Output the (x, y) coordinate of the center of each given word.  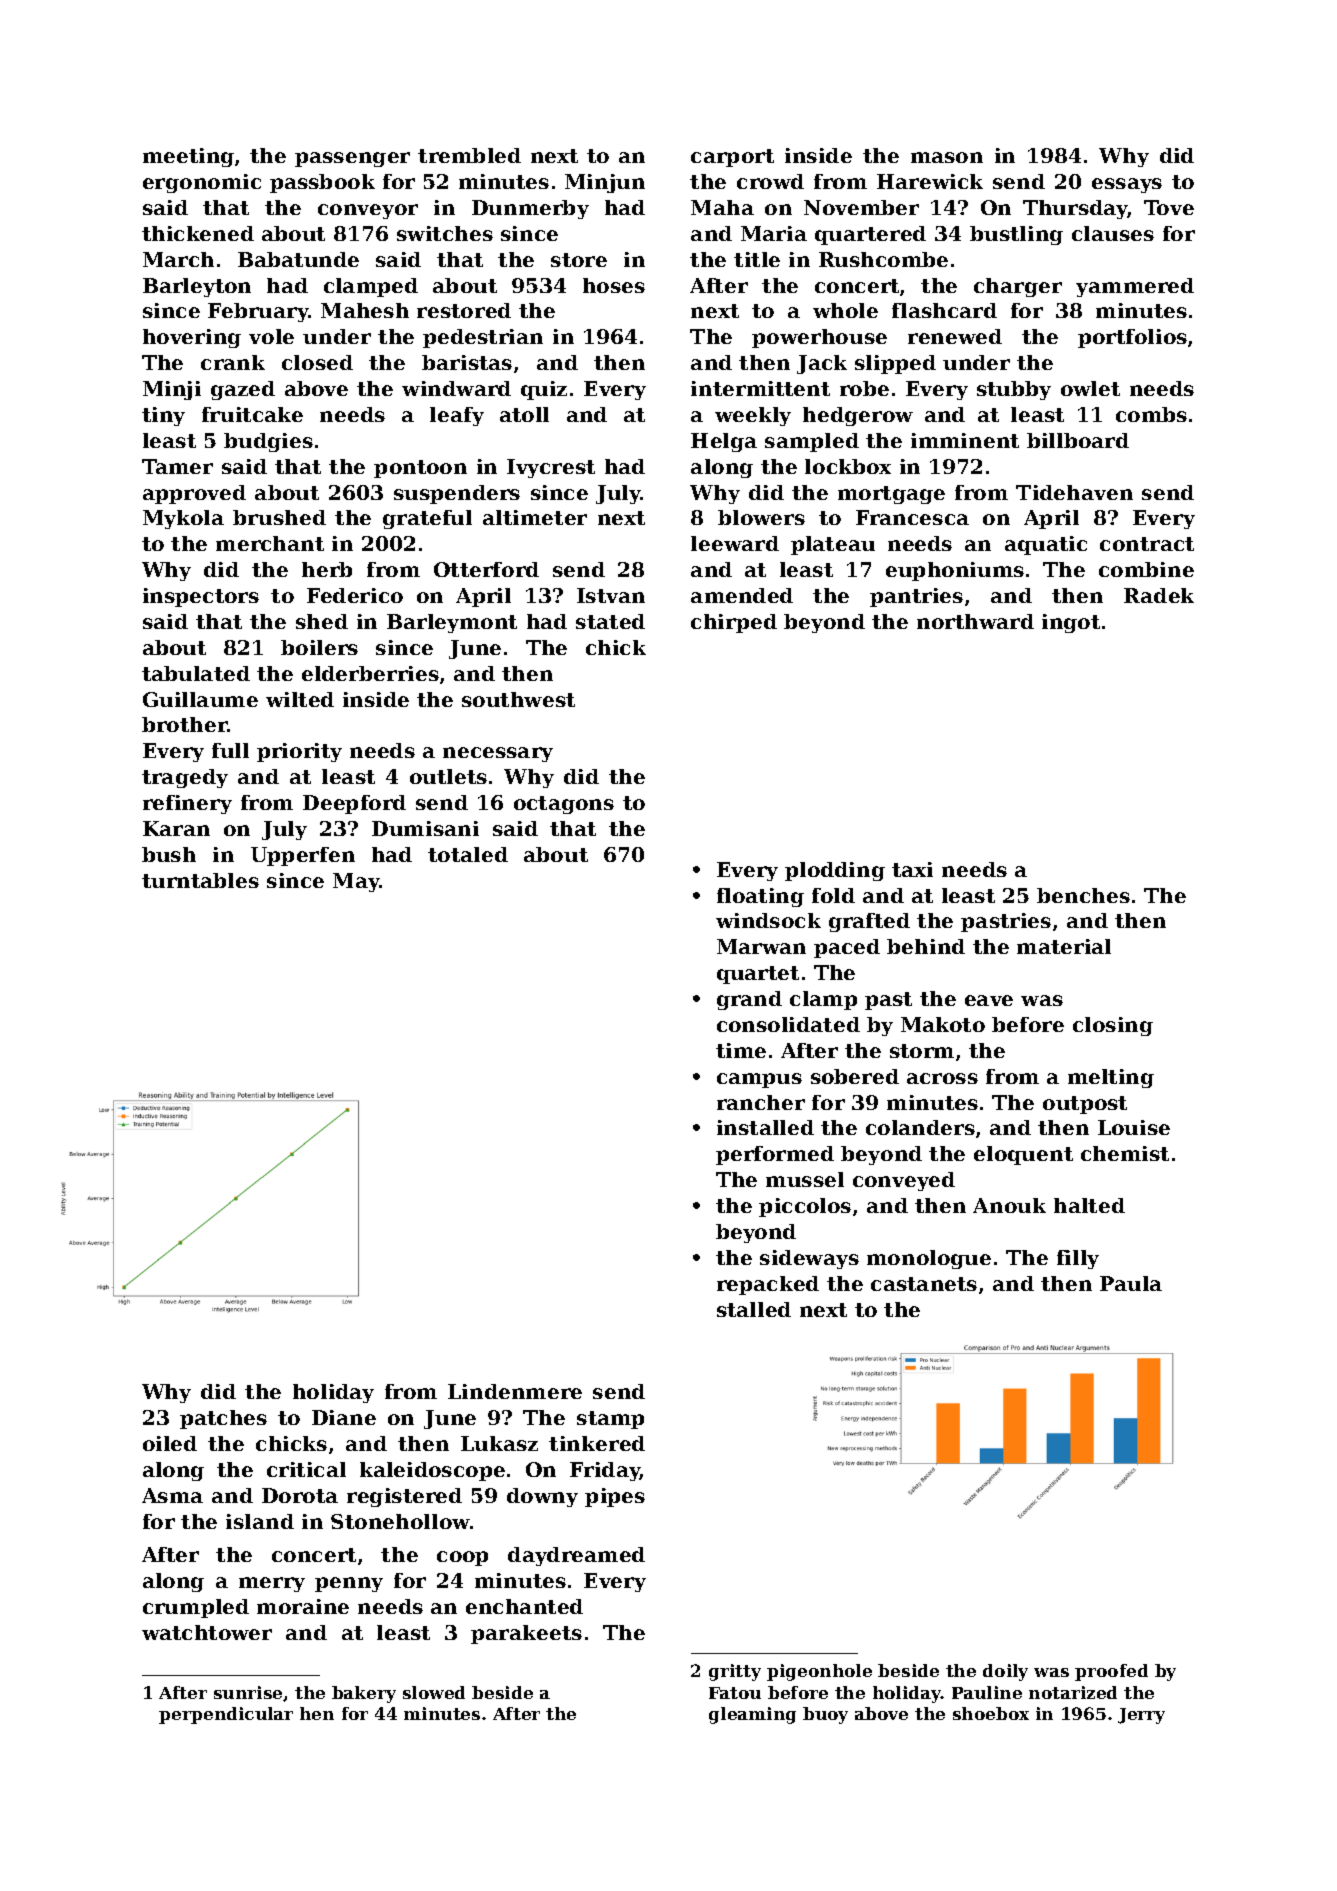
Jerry (1141, 1716)
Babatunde (298, 259)
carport (732, 158)
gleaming (752, 1715)
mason (947, 157)
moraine (303, 1606)
